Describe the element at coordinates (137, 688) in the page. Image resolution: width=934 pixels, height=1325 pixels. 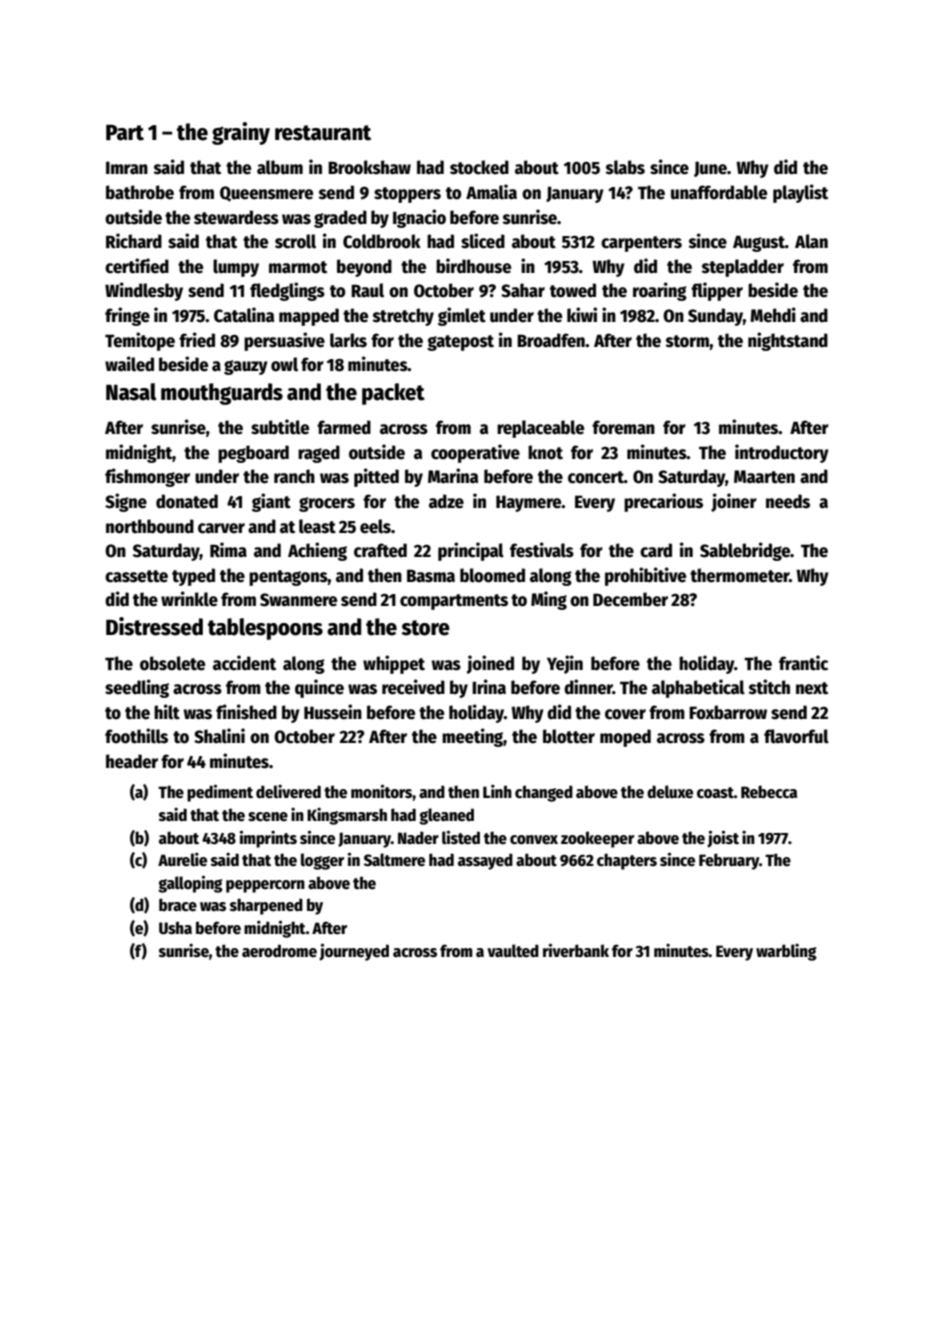
I see `seedling` at that location.
